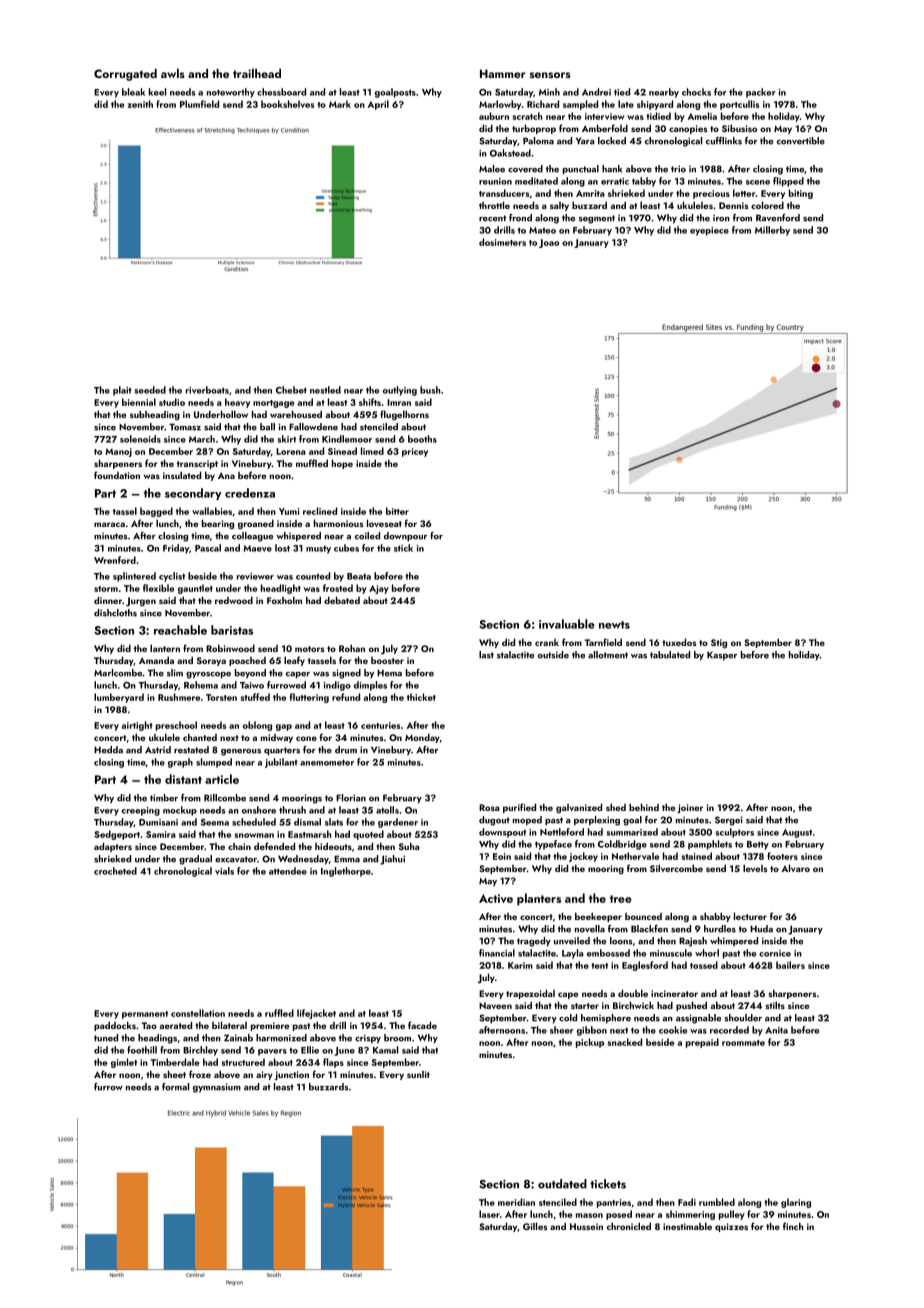  I want to click on flaps, so click(333, 1063).
